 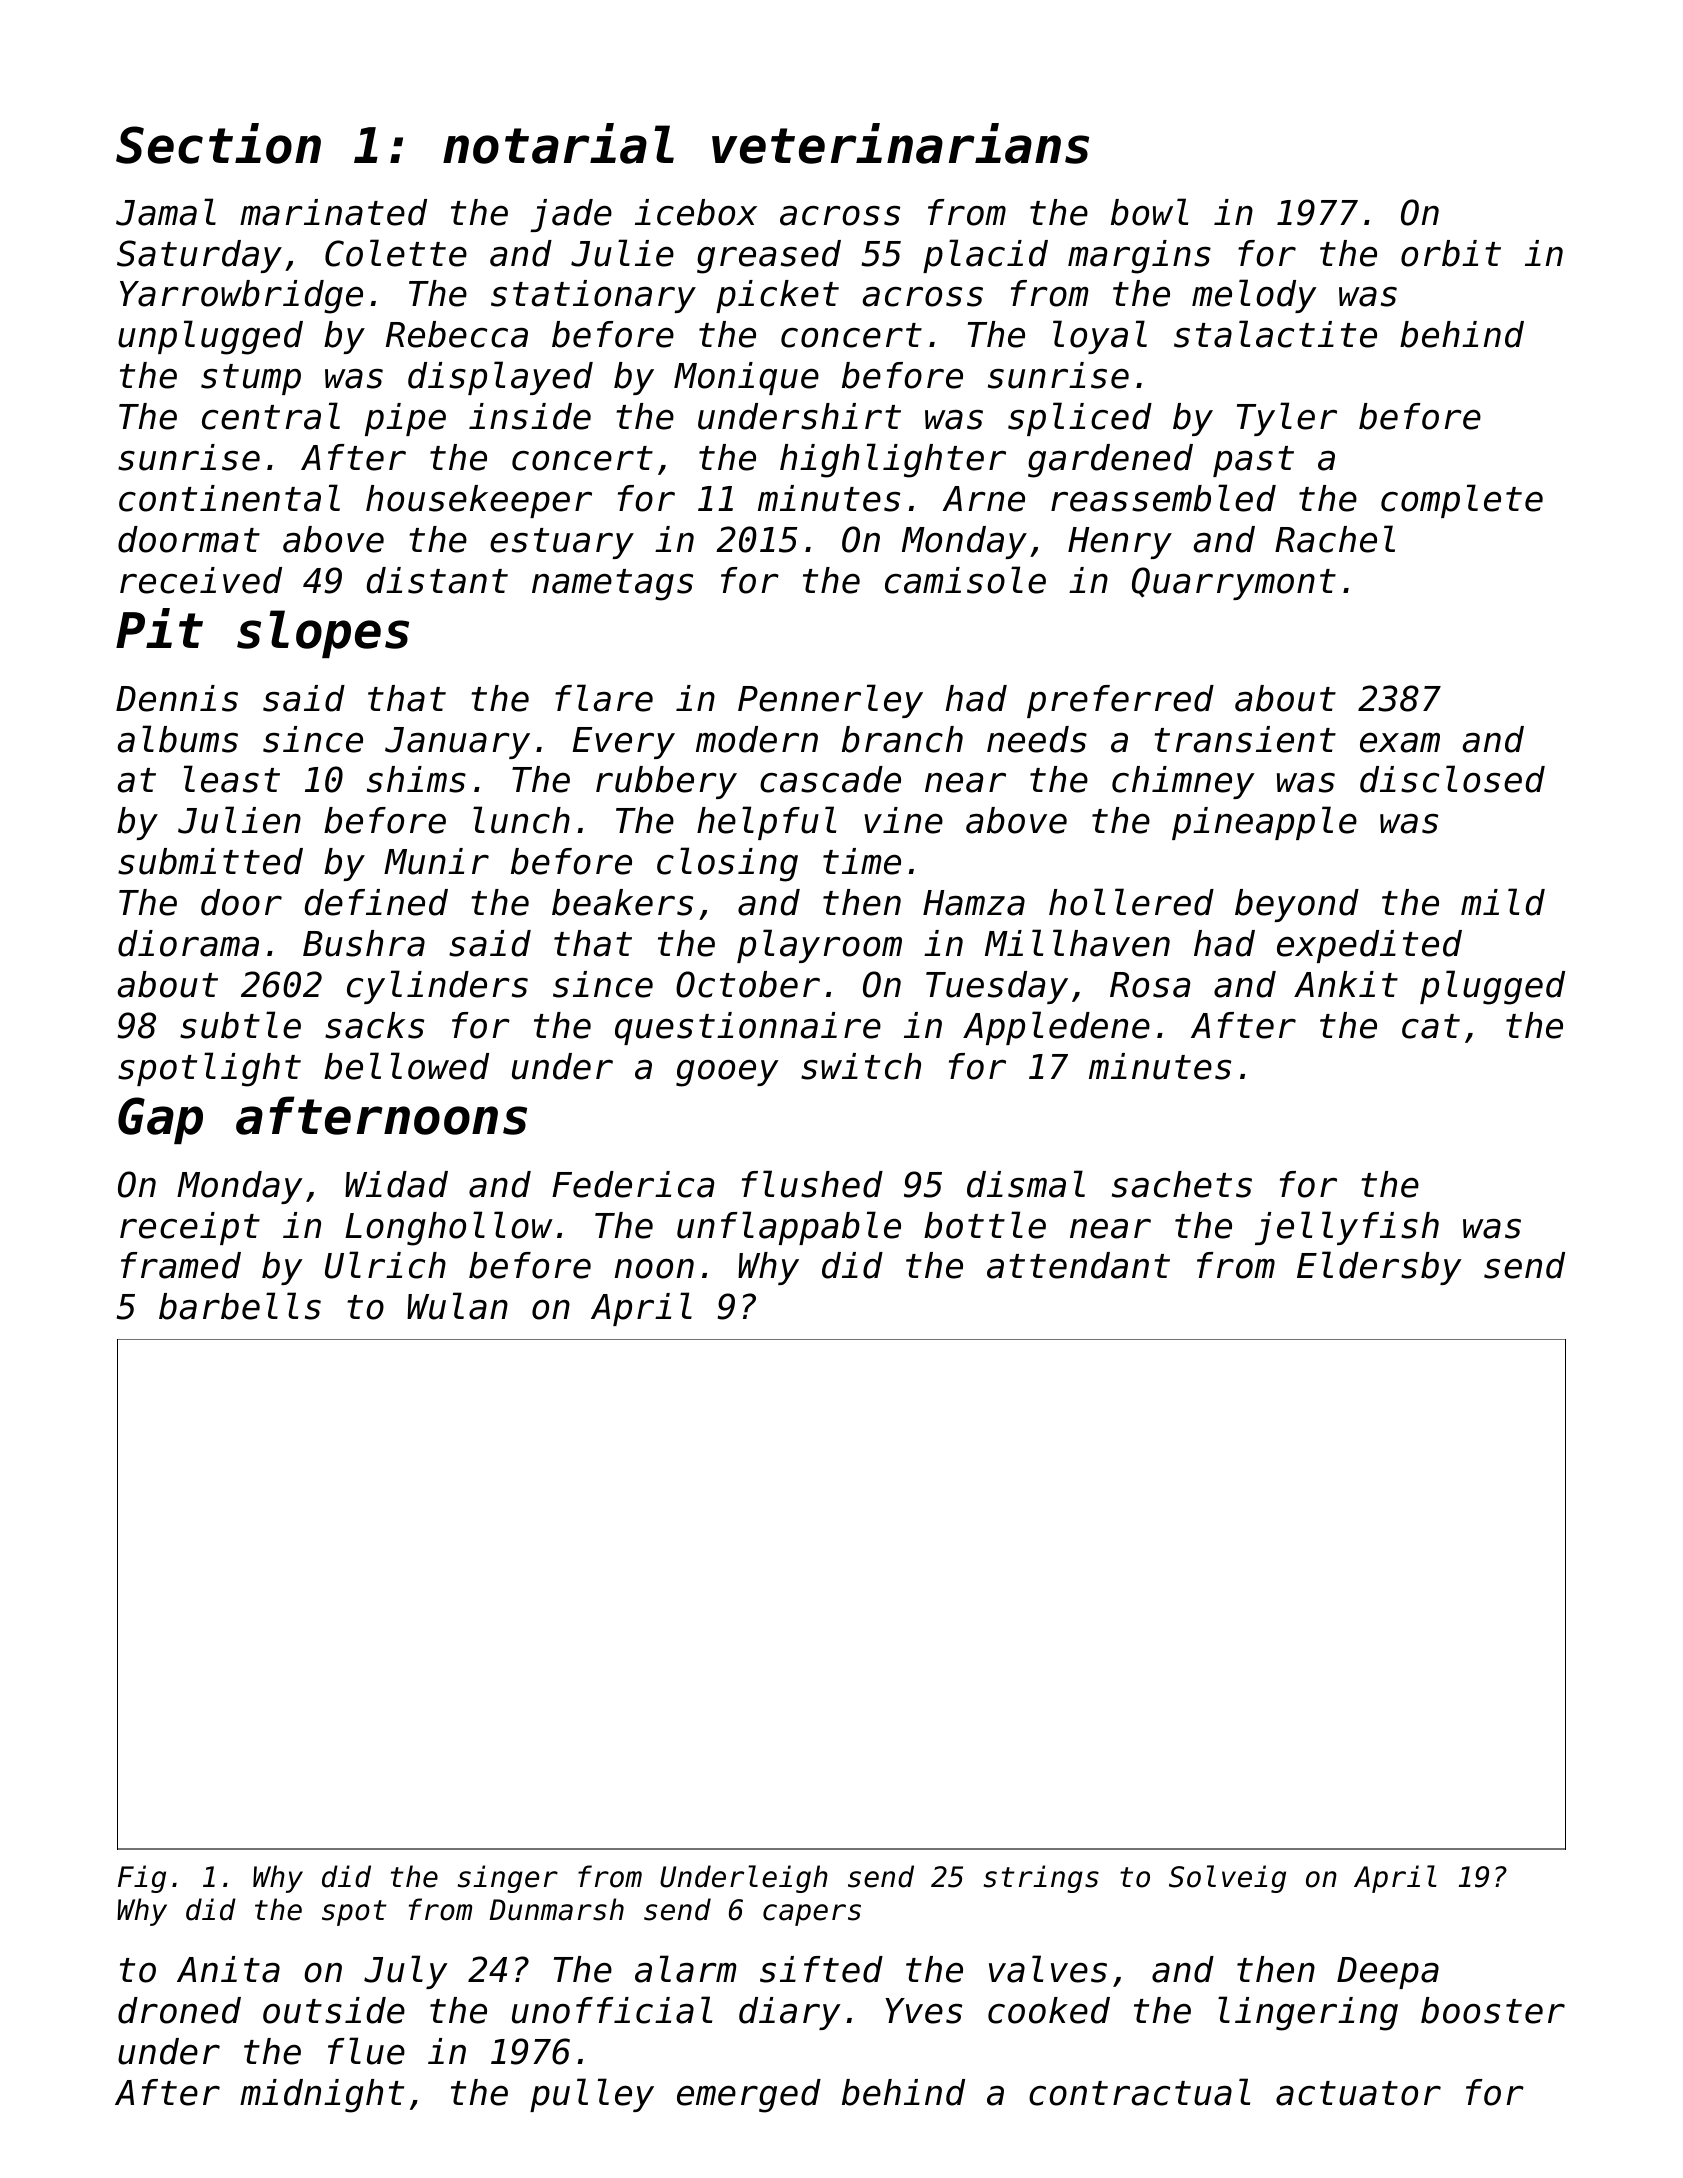 I want to click on bowl, so click(x=1149, y=212).
